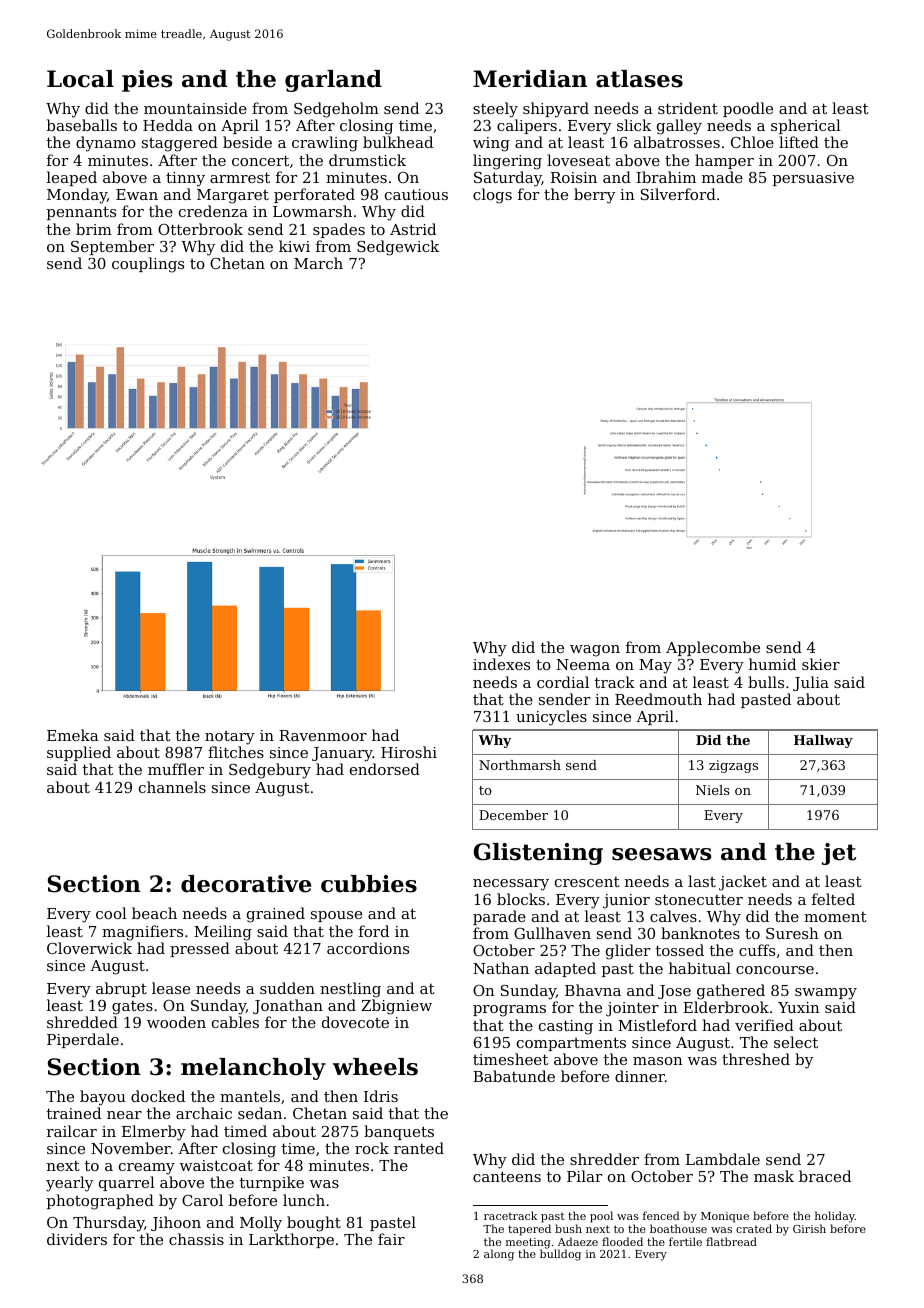 This image has height=1308, width=924. What do you see at coordinates (369, 884) in the image?
I see `cubbies` at bounding box center [369, 884].
